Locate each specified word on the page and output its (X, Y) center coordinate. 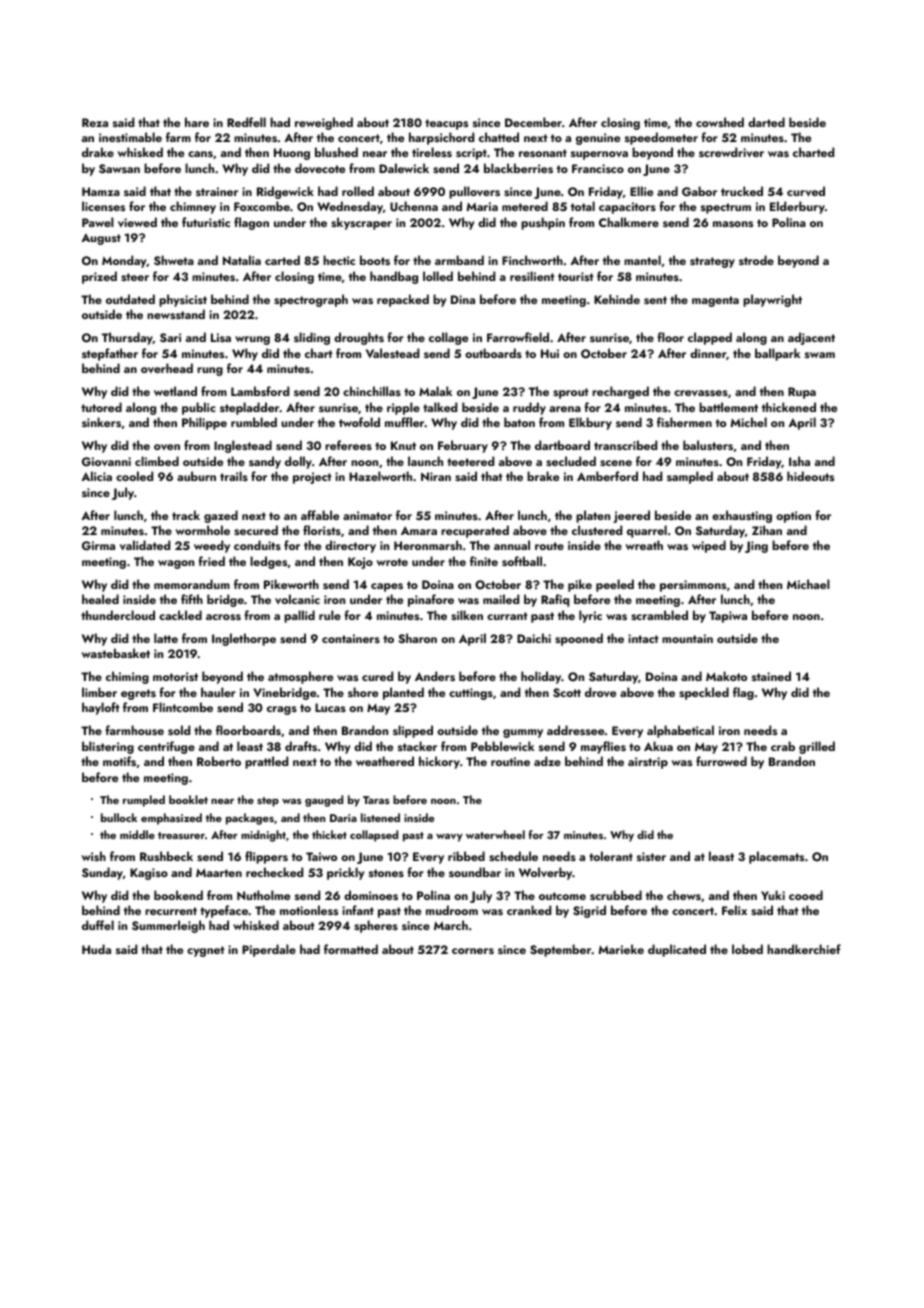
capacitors (627, 208)
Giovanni (106, 462)
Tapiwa (728, 617)
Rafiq (555, 600)
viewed (137, 222)
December (533, 122)
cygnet (206, 951)
